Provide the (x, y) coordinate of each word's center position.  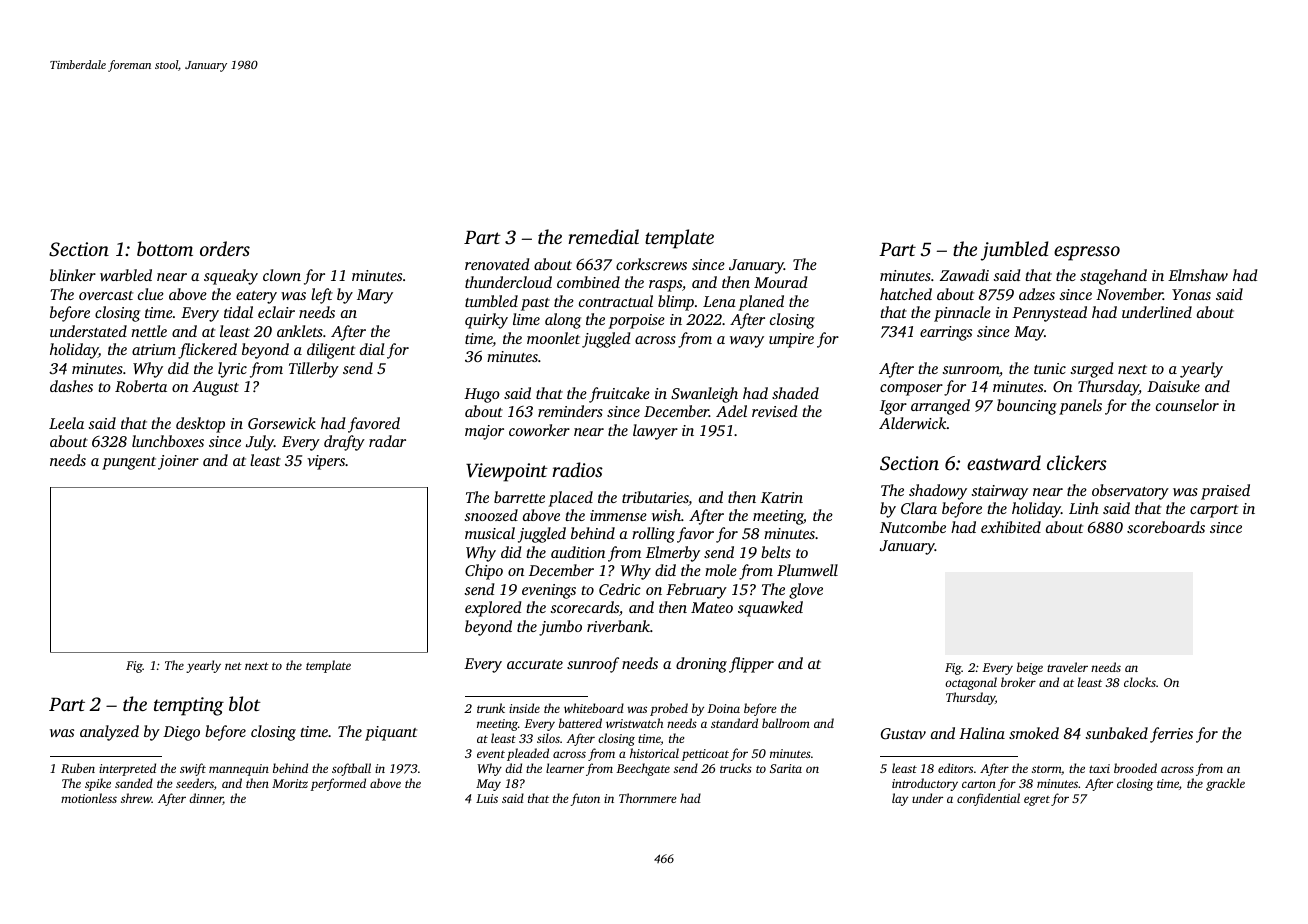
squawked (770, 609)
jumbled (1015, 251)
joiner (178, 462)
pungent (129, 463)
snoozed (491, 515)
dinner (206, 799)
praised (1225, 492)
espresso (1087, 253)
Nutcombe (913, 527)
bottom (165, 248)
